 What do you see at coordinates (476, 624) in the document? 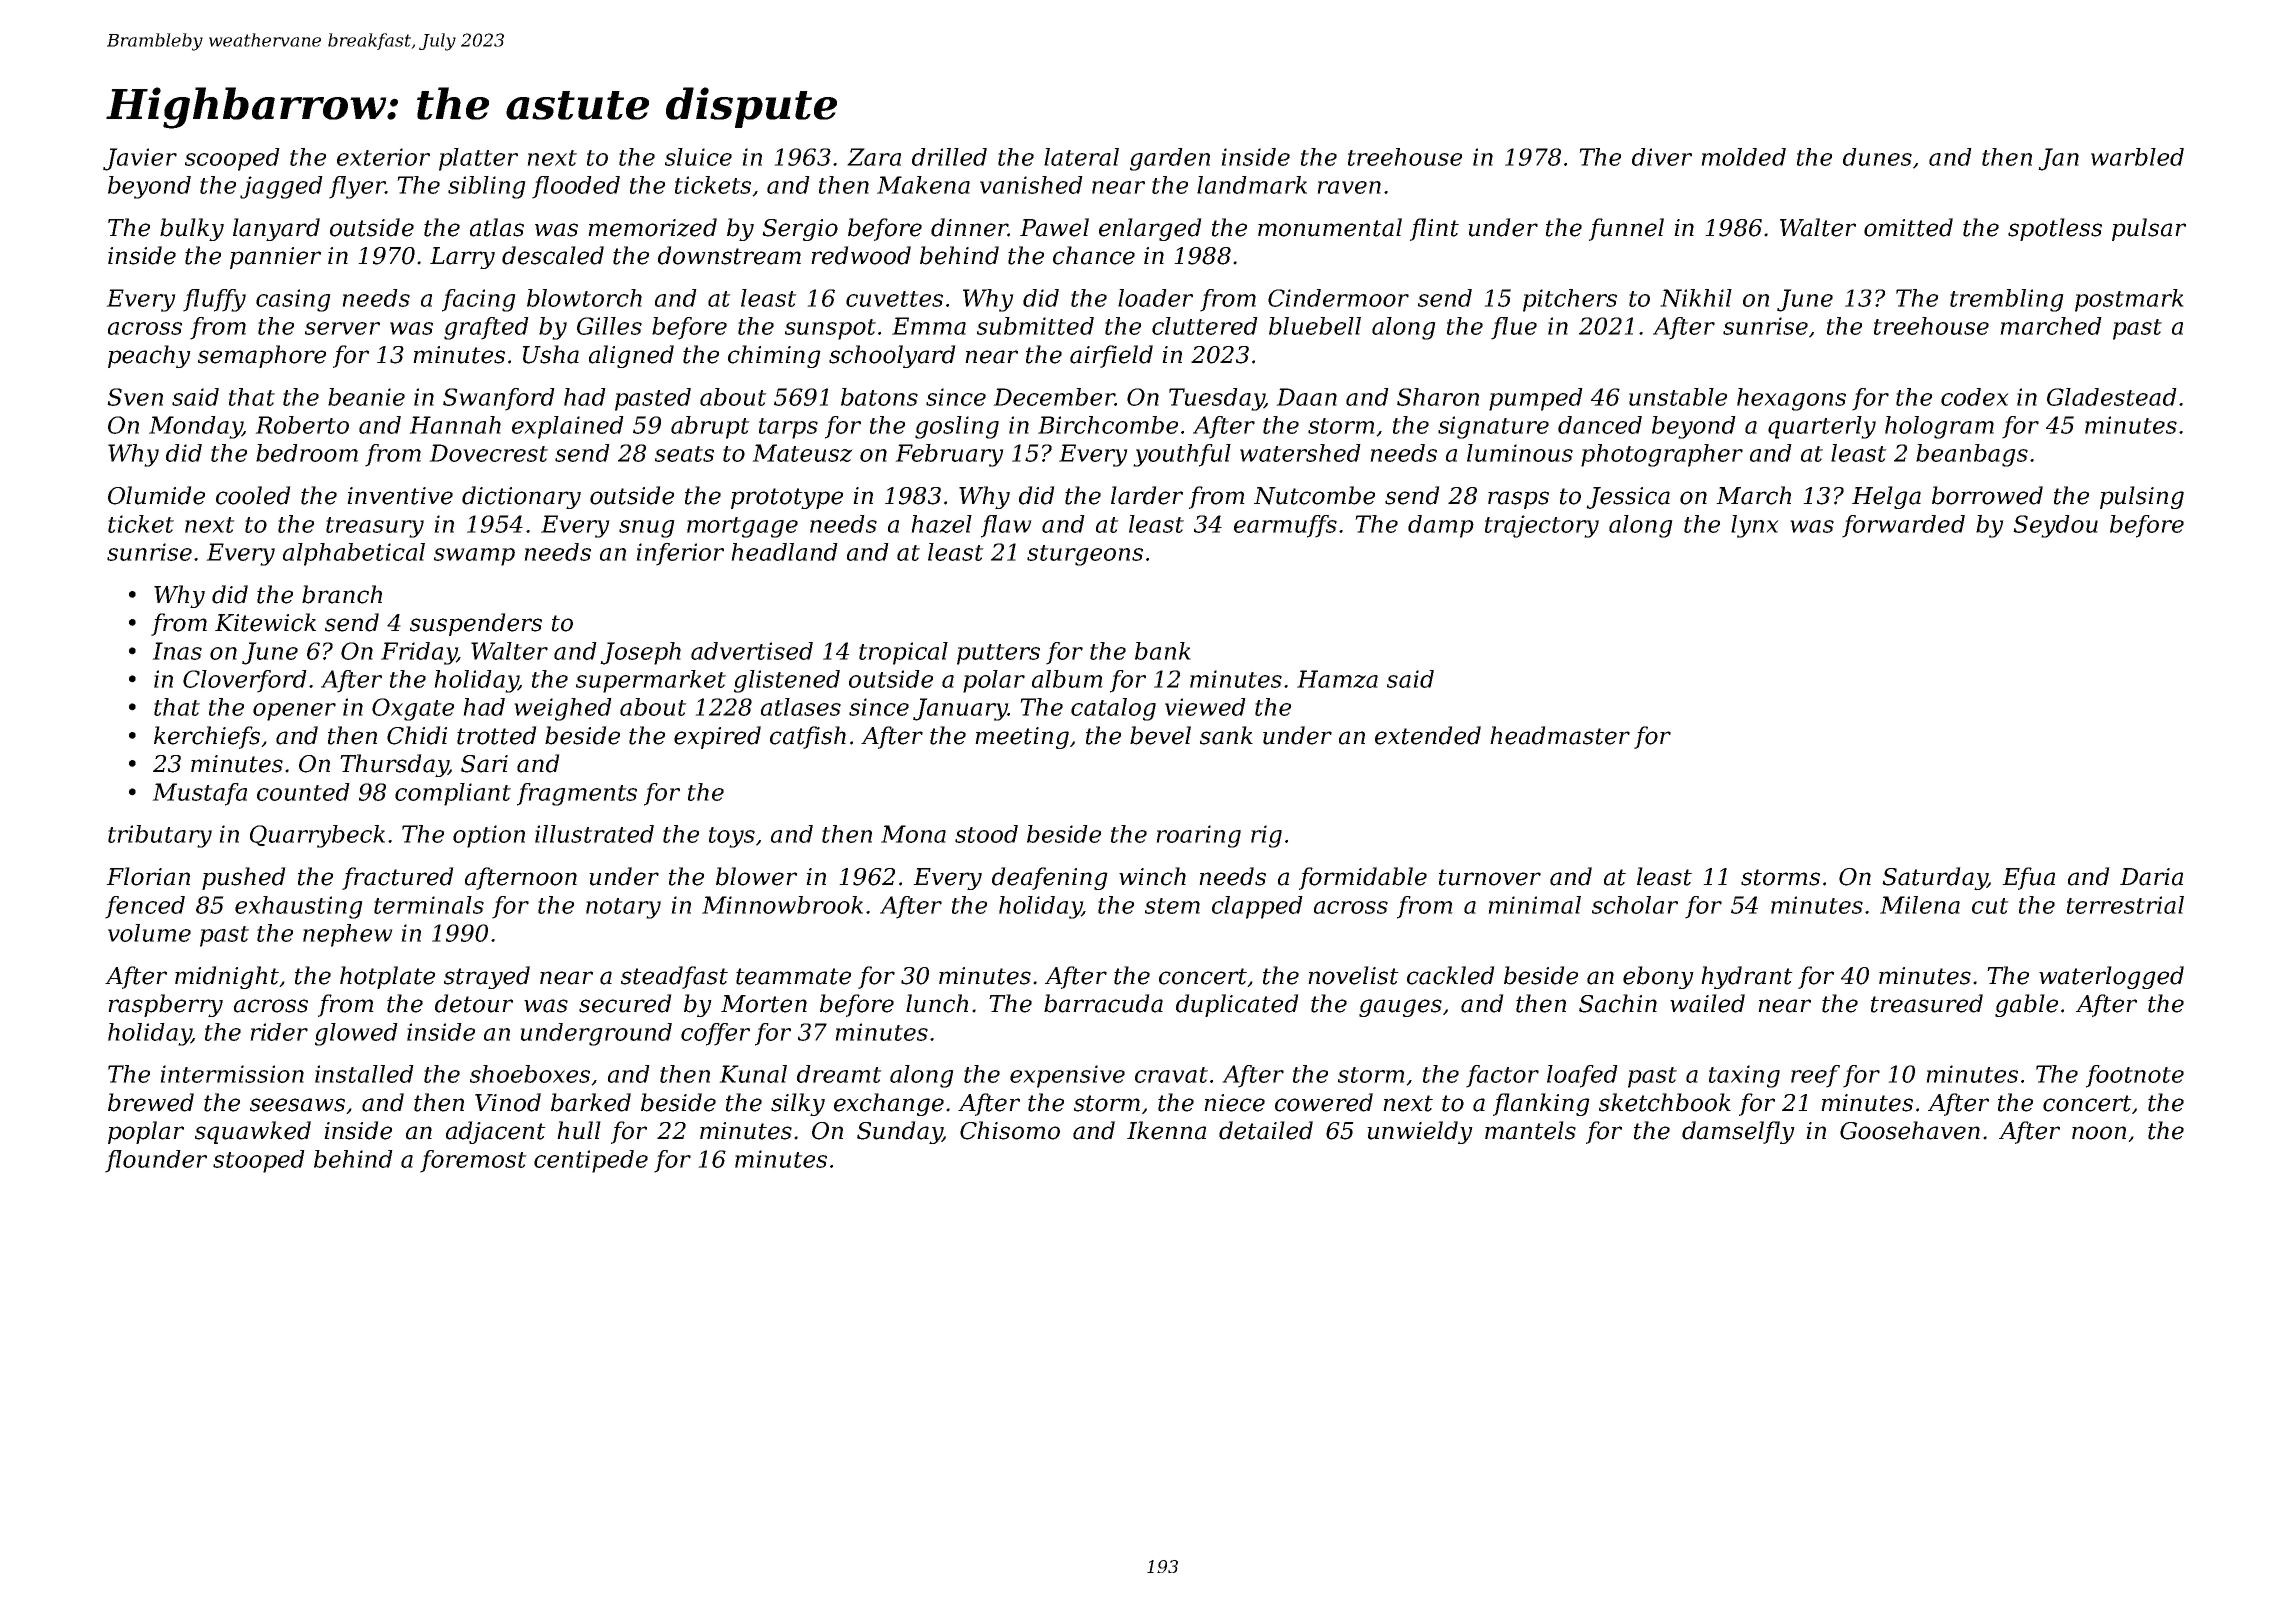
I see `suspenders` at bounding box center [476, 624].
